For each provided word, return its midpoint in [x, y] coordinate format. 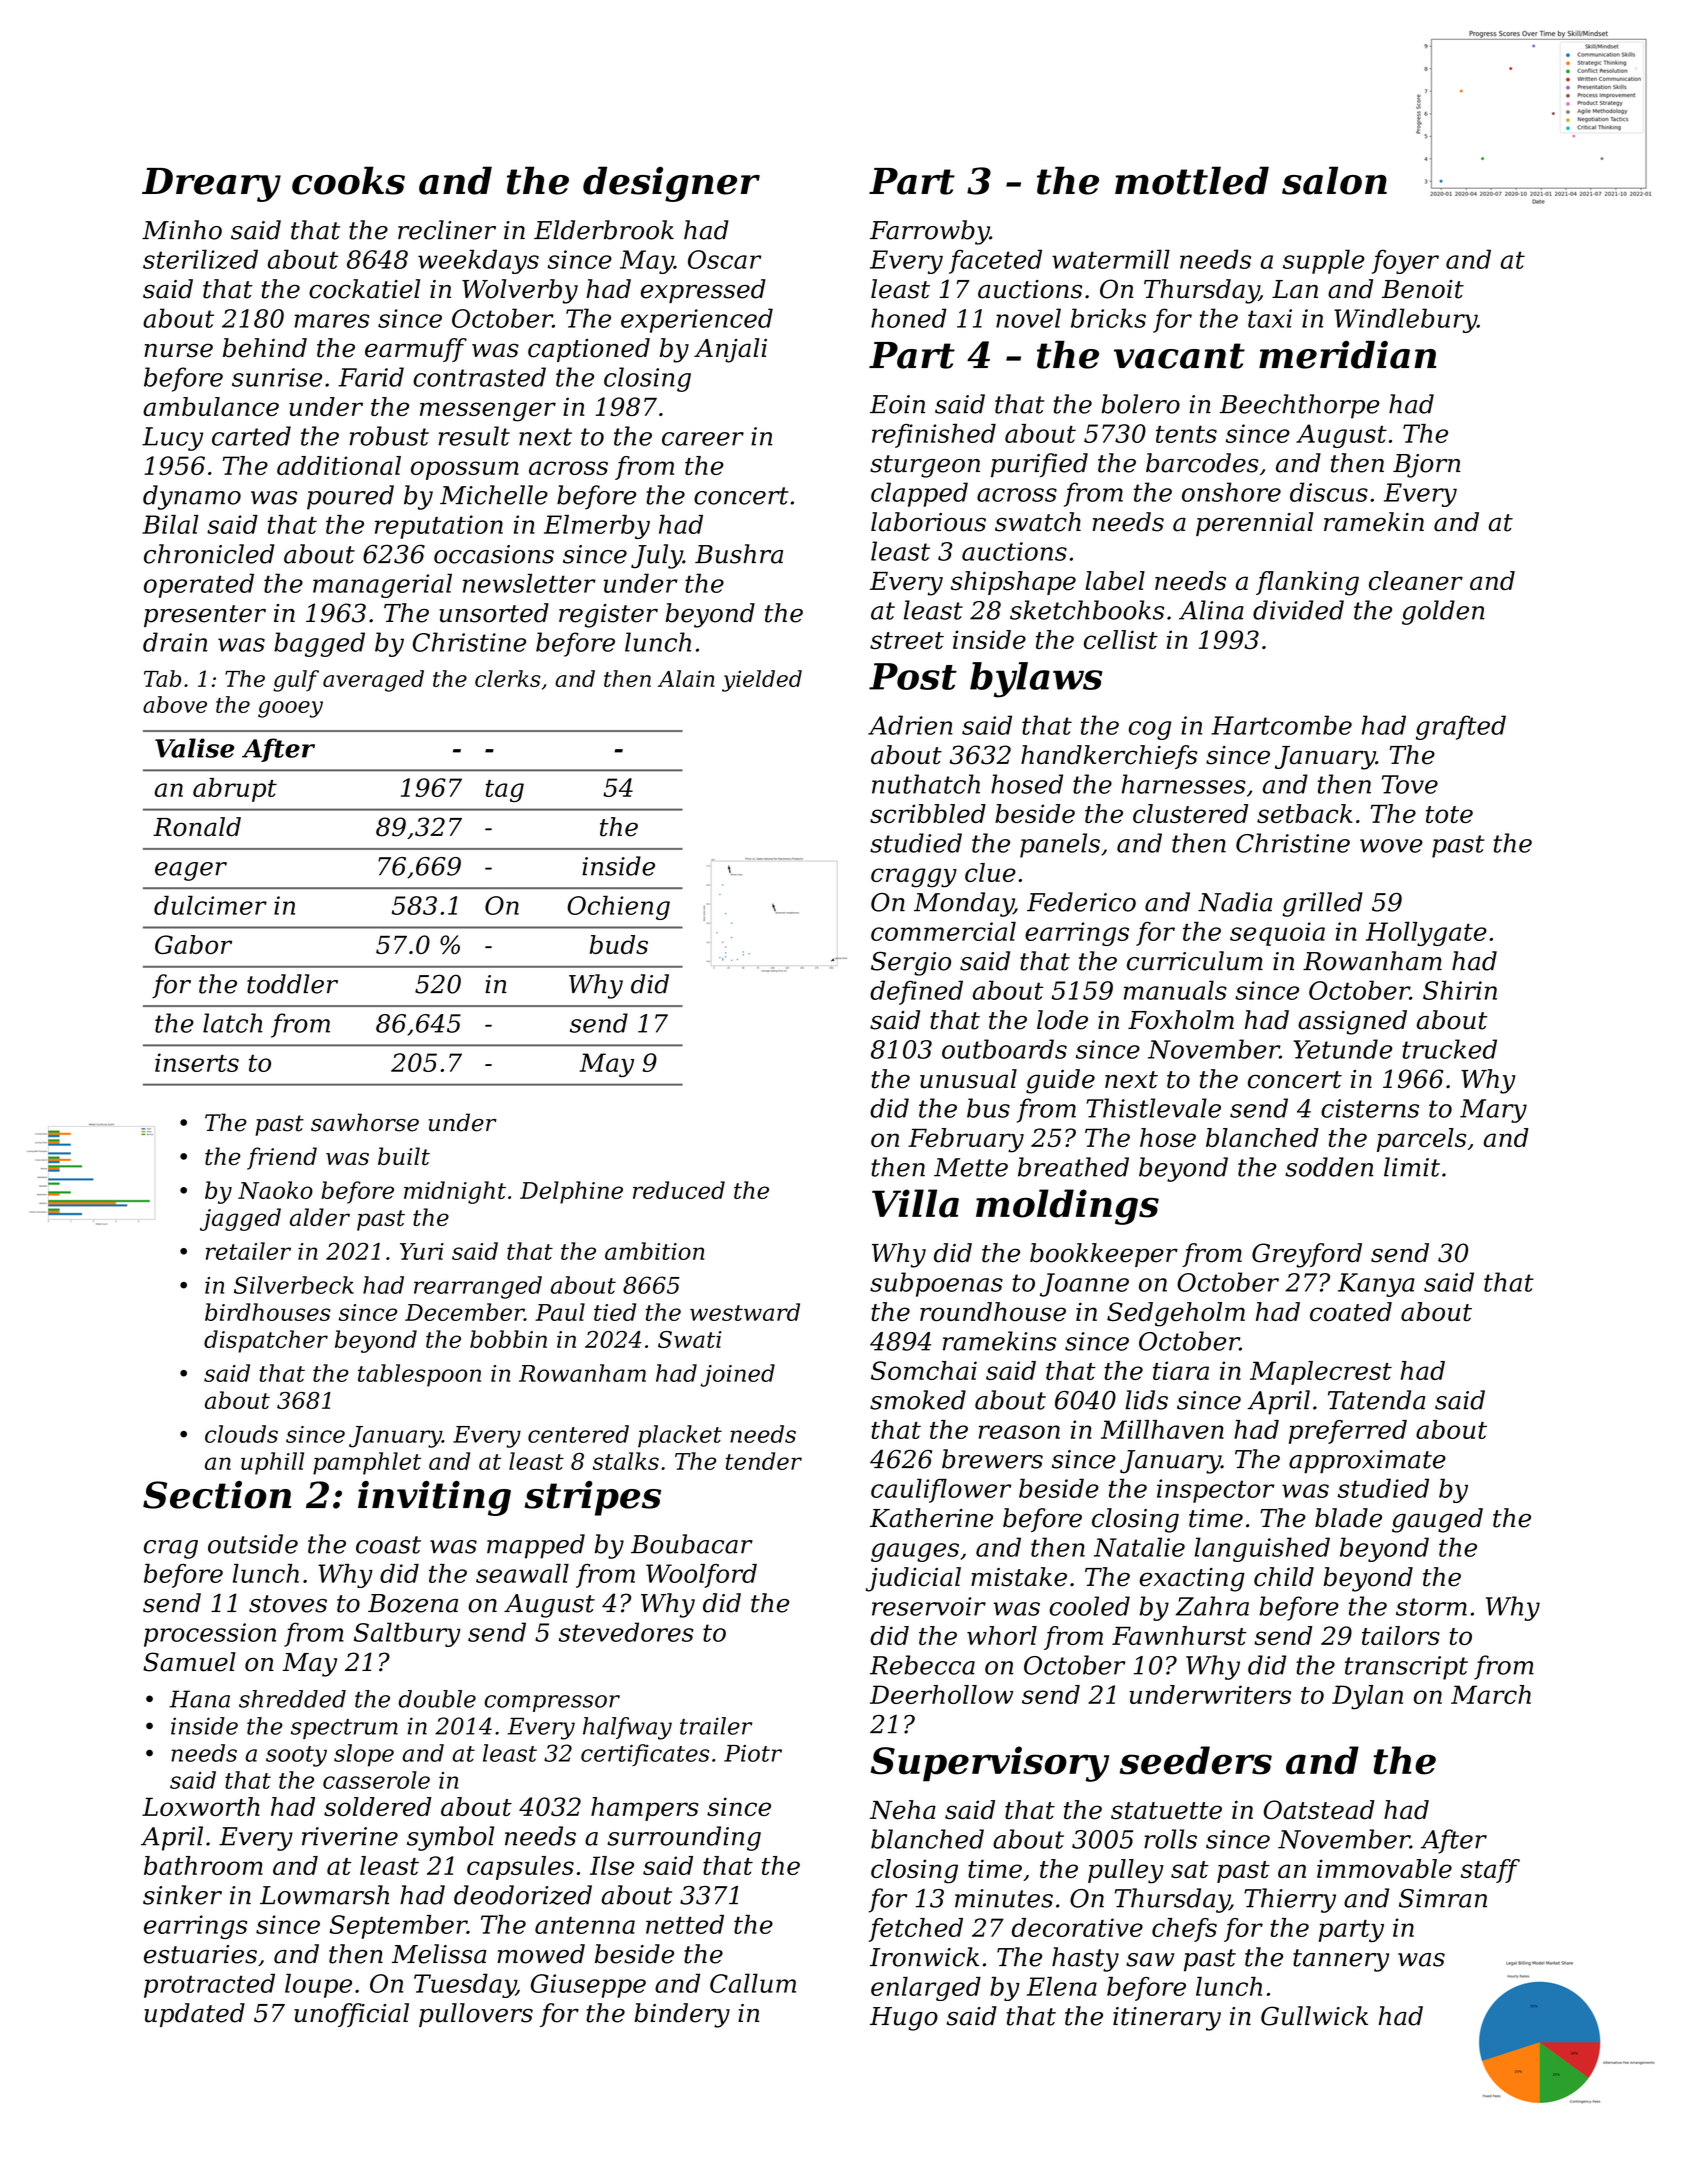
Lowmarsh [324, 1895]
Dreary [211, 185]
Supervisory [990, 1764]
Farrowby [930, 232]
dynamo [192, 497]
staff [1490, 1871]
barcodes [1202, 463]
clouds [241, 1434]
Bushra [739, 554]
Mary [1493, 1111]
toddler [292, 984]
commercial [943, 931]
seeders [1196, 1760]
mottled [1192, 180]
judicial [913, 1579]
